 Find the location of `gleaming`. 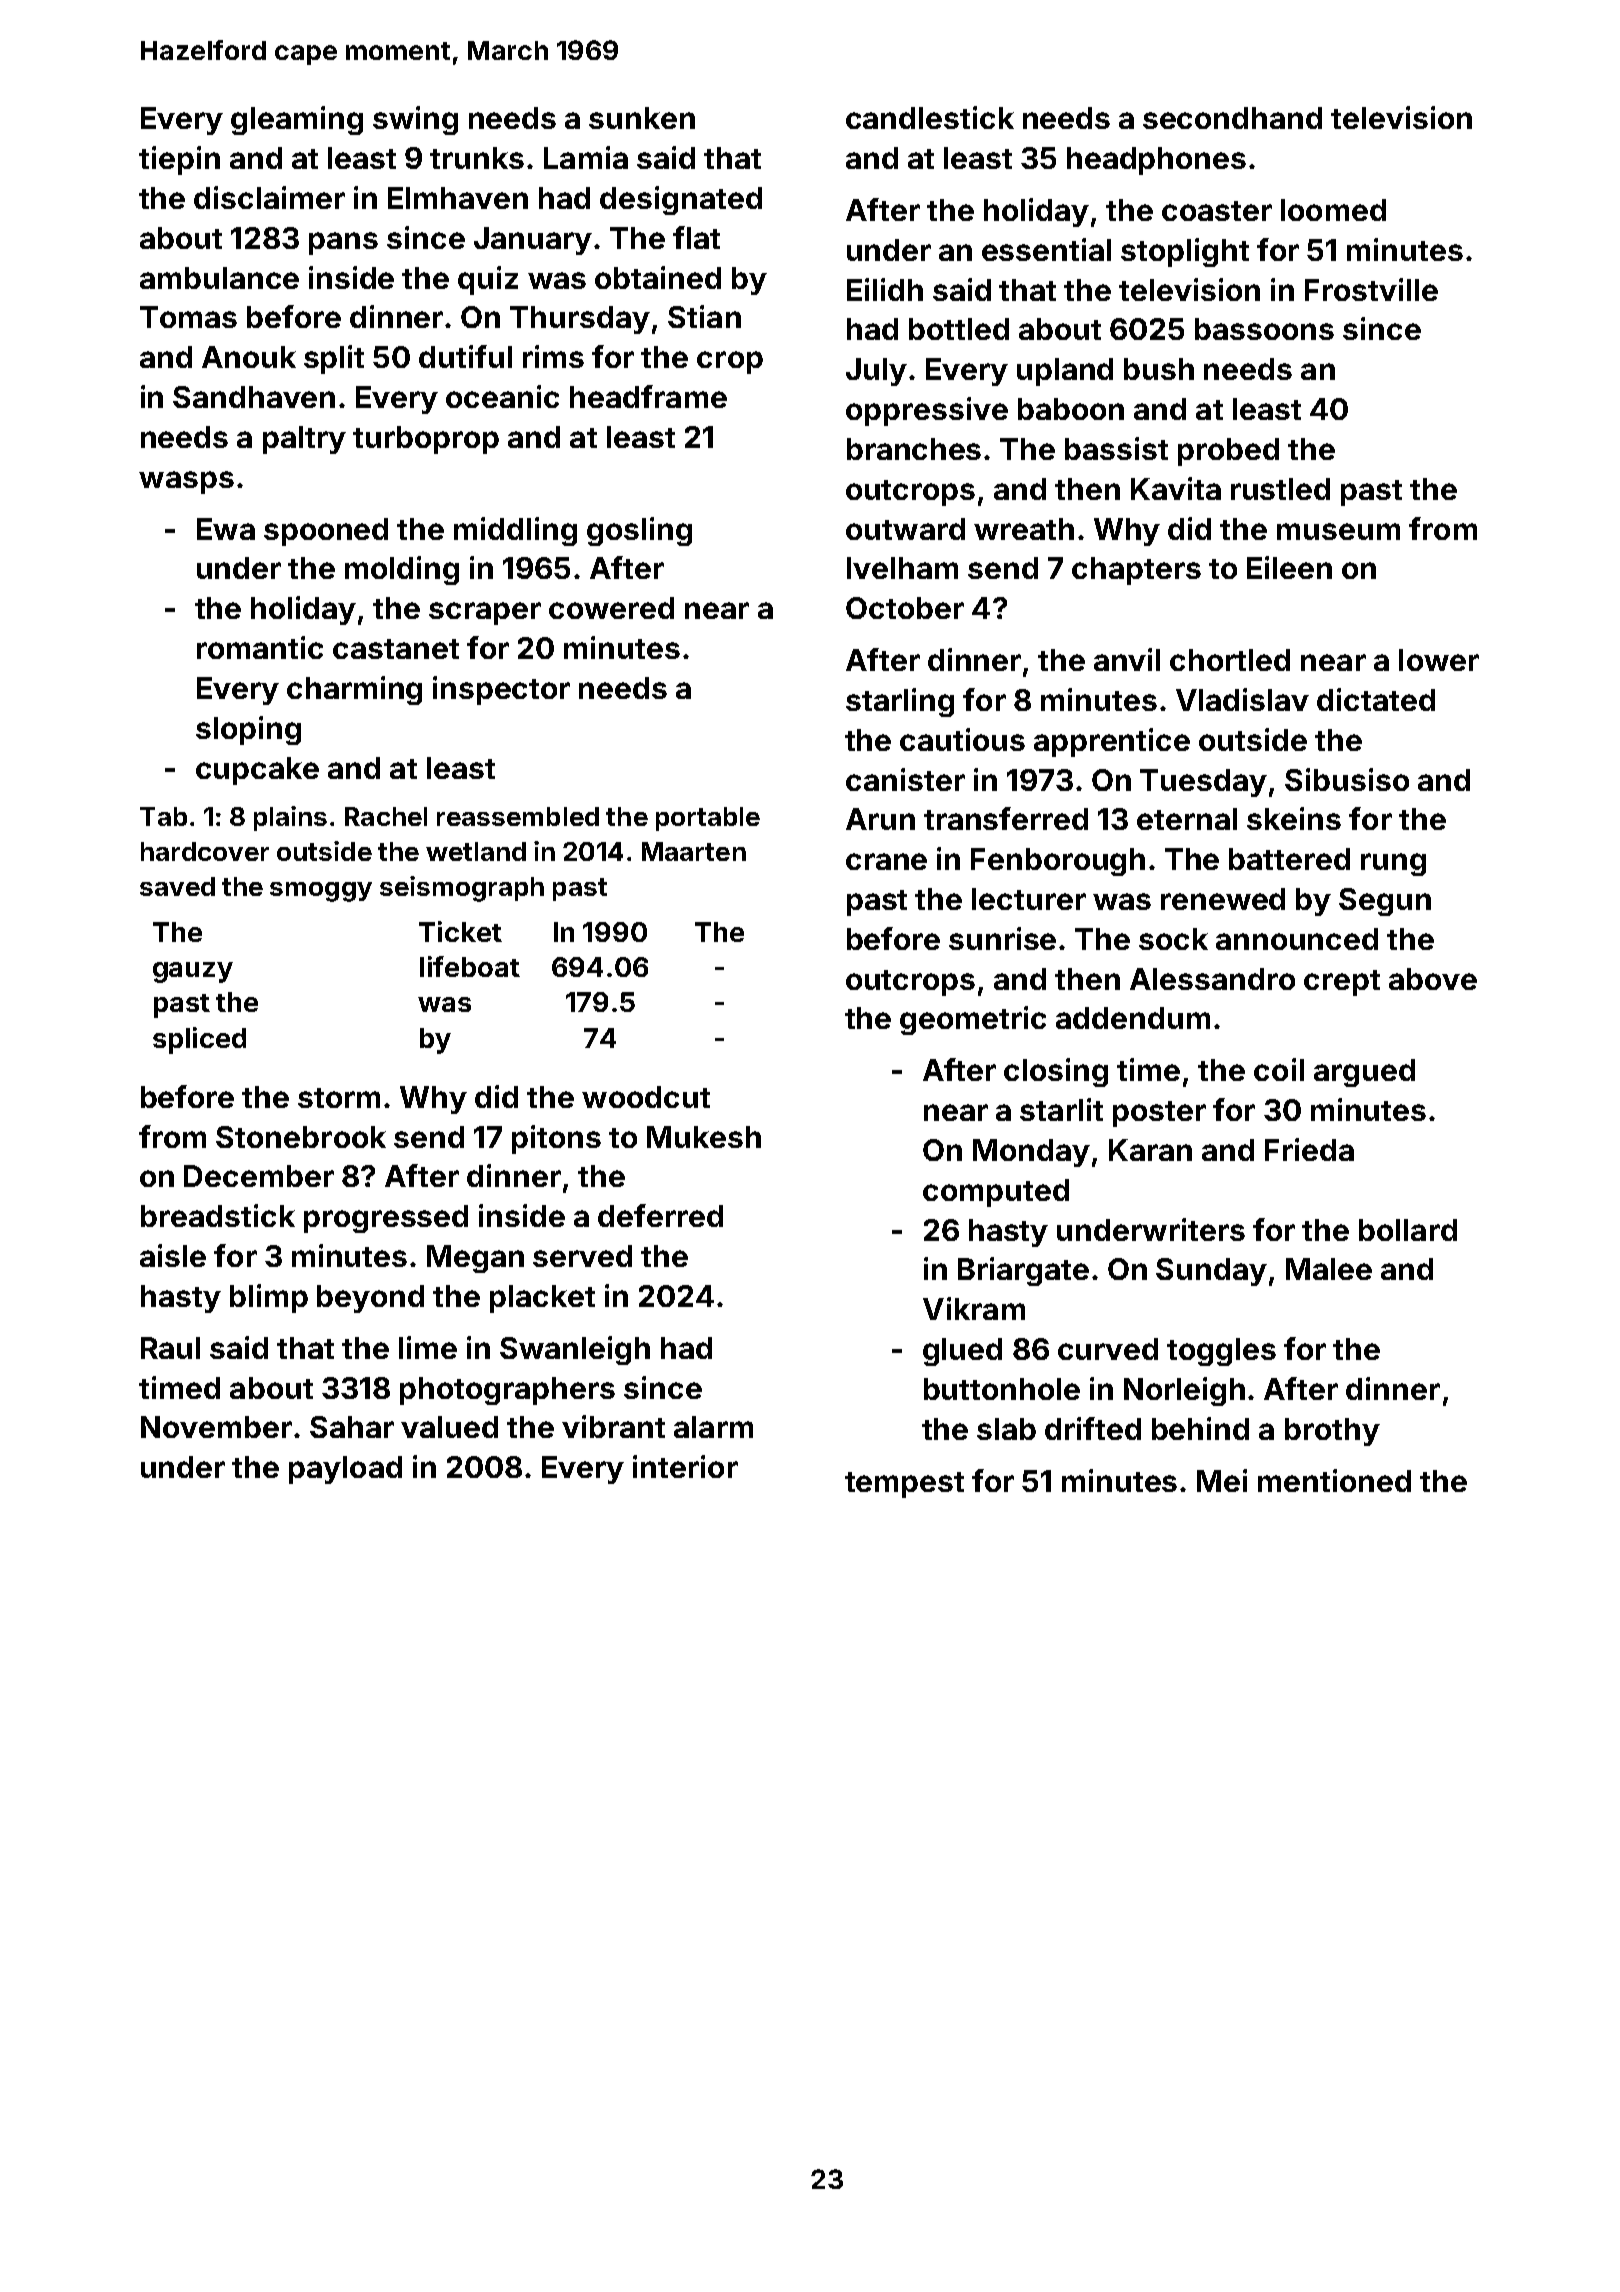

gleaming is located at coordinates (297, 120).
